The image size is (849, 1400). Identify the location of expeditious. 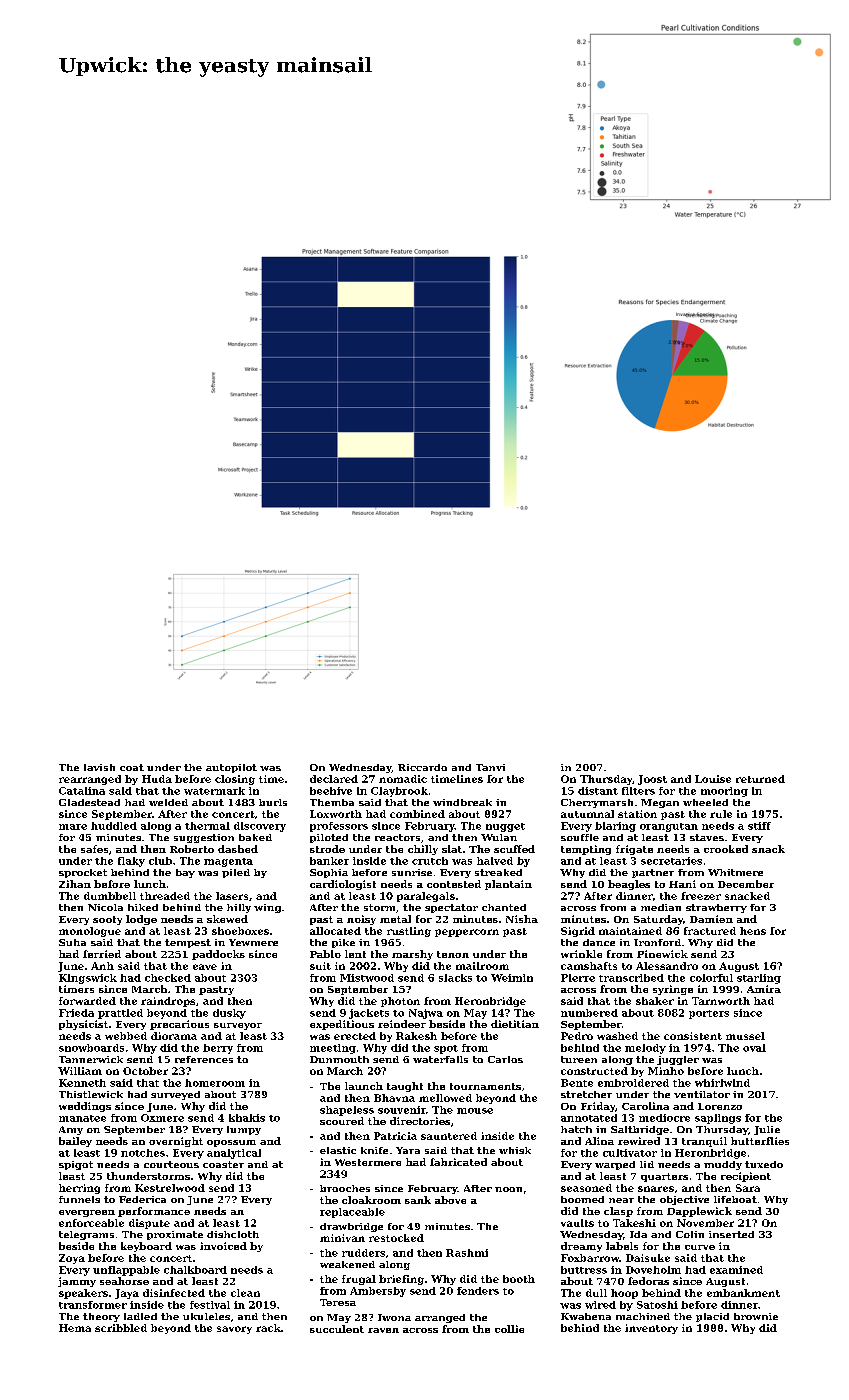
(342, 1025).
